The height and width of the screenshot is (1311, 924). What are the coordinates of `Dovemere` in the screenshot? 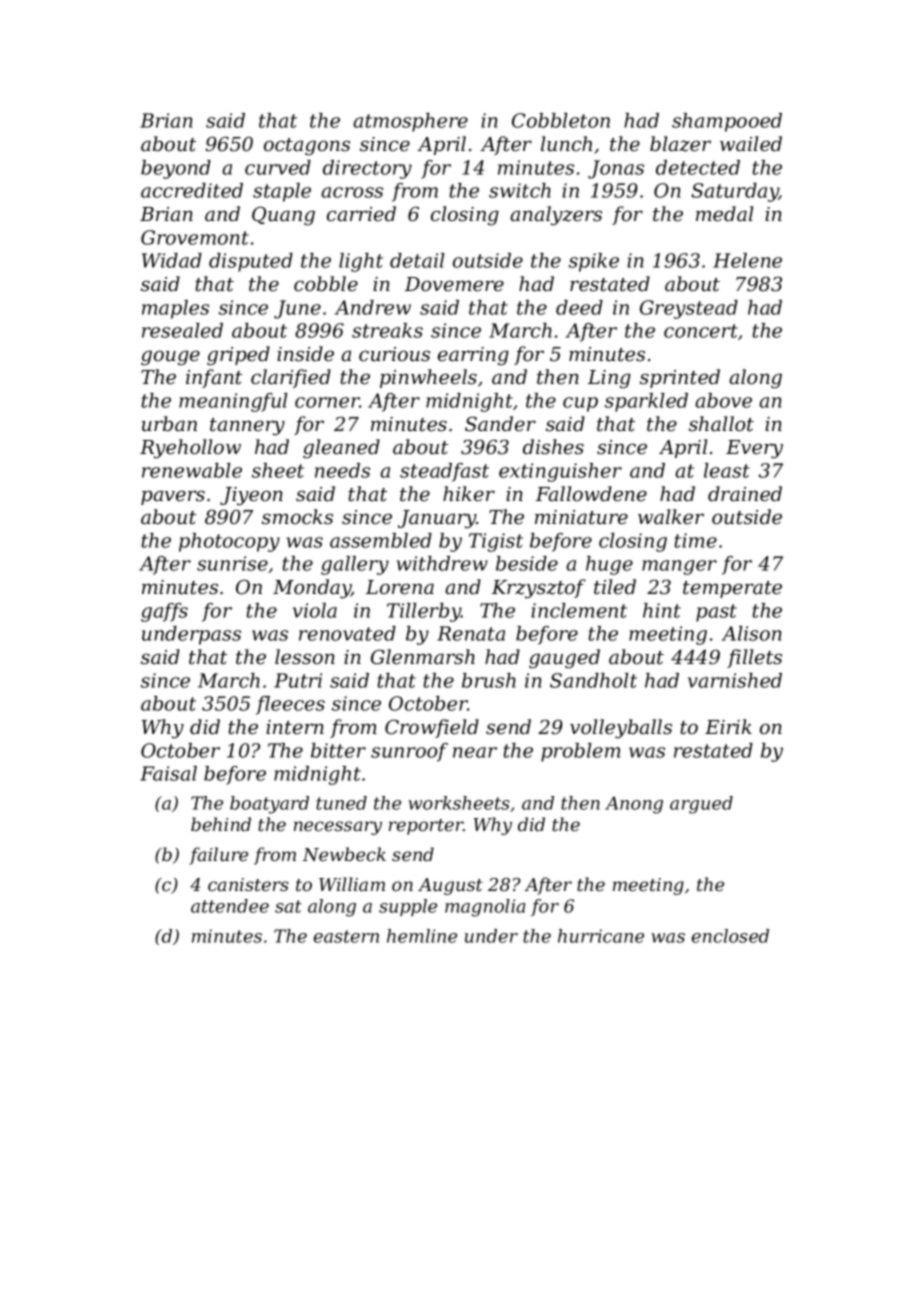 It's located at (454, 284).
